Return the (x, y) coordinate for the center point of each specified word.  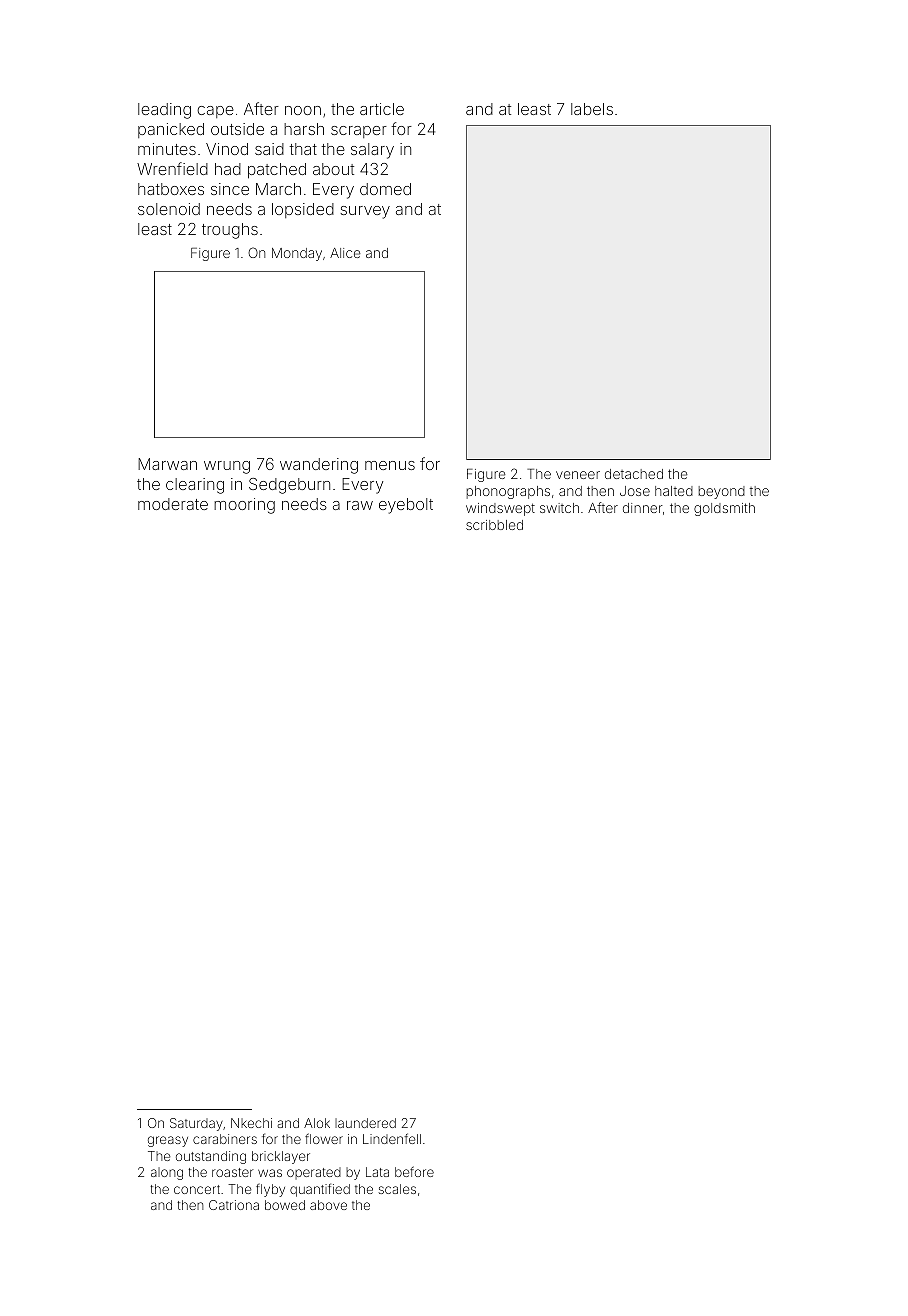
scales (397, 1189)
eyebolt (406, 506)
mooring (244, 506)
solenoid (169, 209)
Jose (635, 491)
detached (634, 474)
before (414, 1171)
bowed (285, 1205)
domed (385, 189)
